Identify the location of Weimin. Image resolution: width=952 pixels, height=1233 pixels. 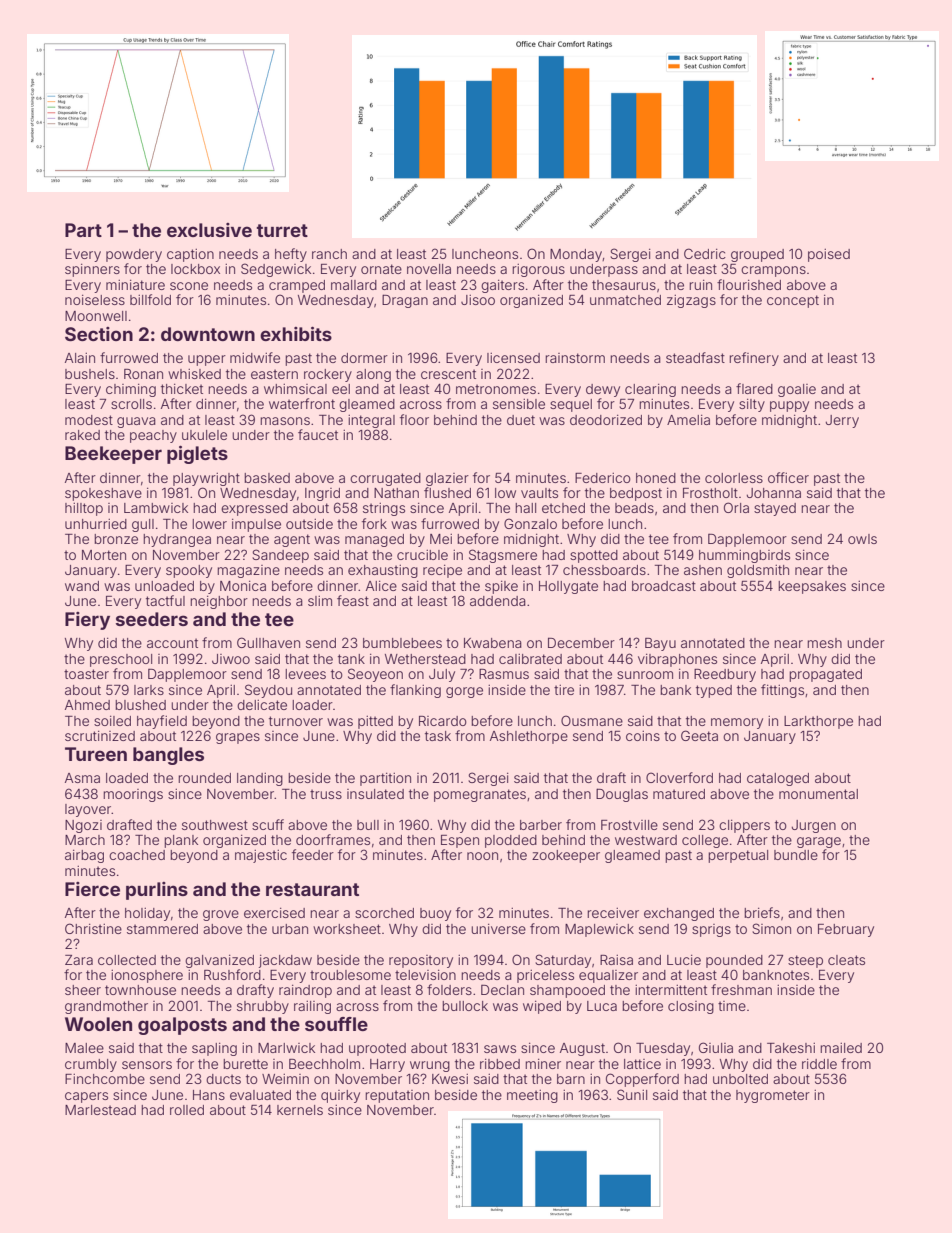
(285, 1079).
